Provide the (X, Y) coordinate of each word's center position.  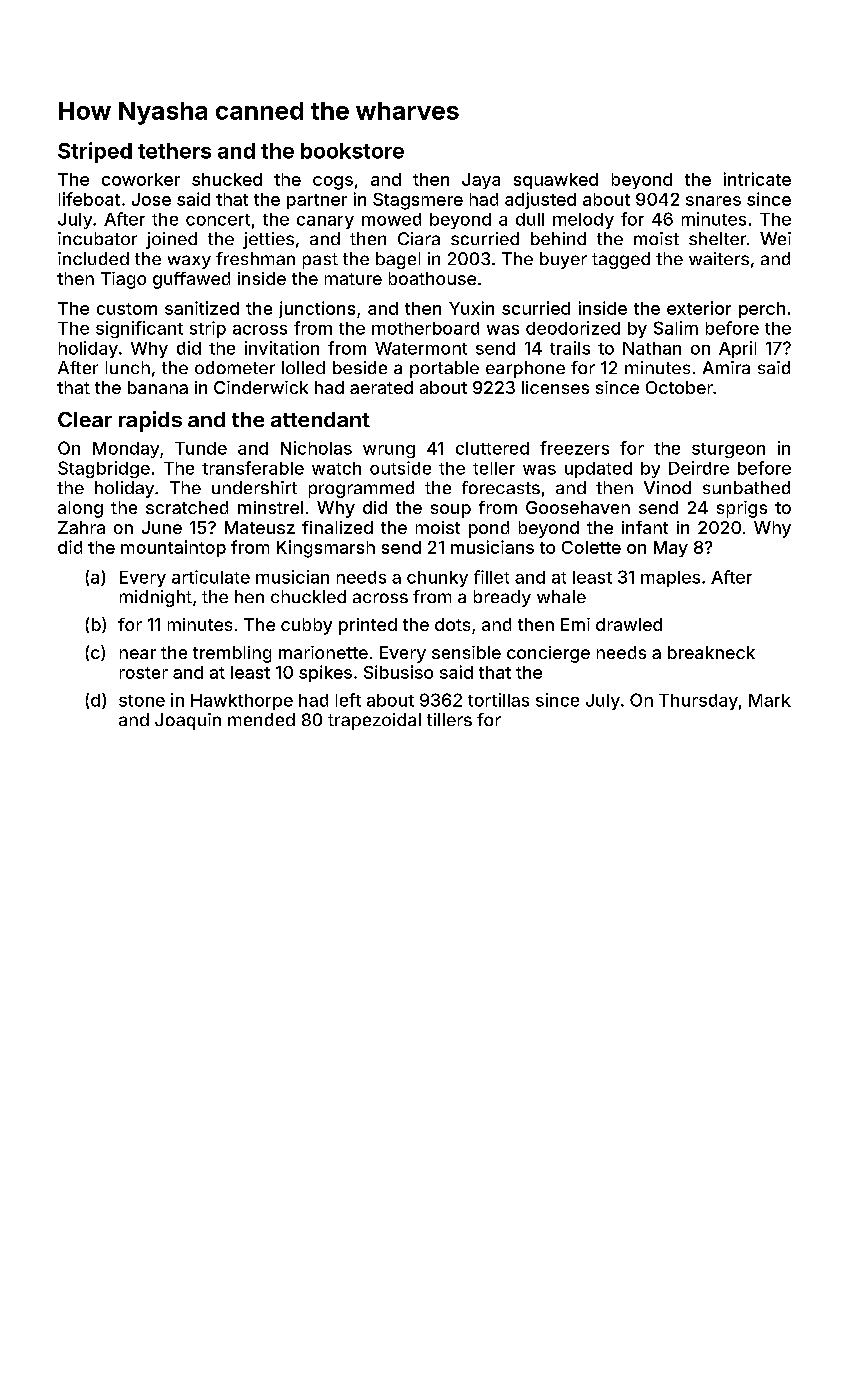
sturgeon (728, 450)
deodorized (573, 328)
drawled (629, 624)
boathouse (432, 278)
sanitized (202, 308)
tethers (174, 151)
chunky (437, 579)
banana (158, 387)
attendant (320, 419)
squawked (556, 181)
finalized (337, 527)
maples (670, 579)
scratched (187, 507)
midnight (156, 598)
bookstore (352, 151)
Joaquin (188, 721)
